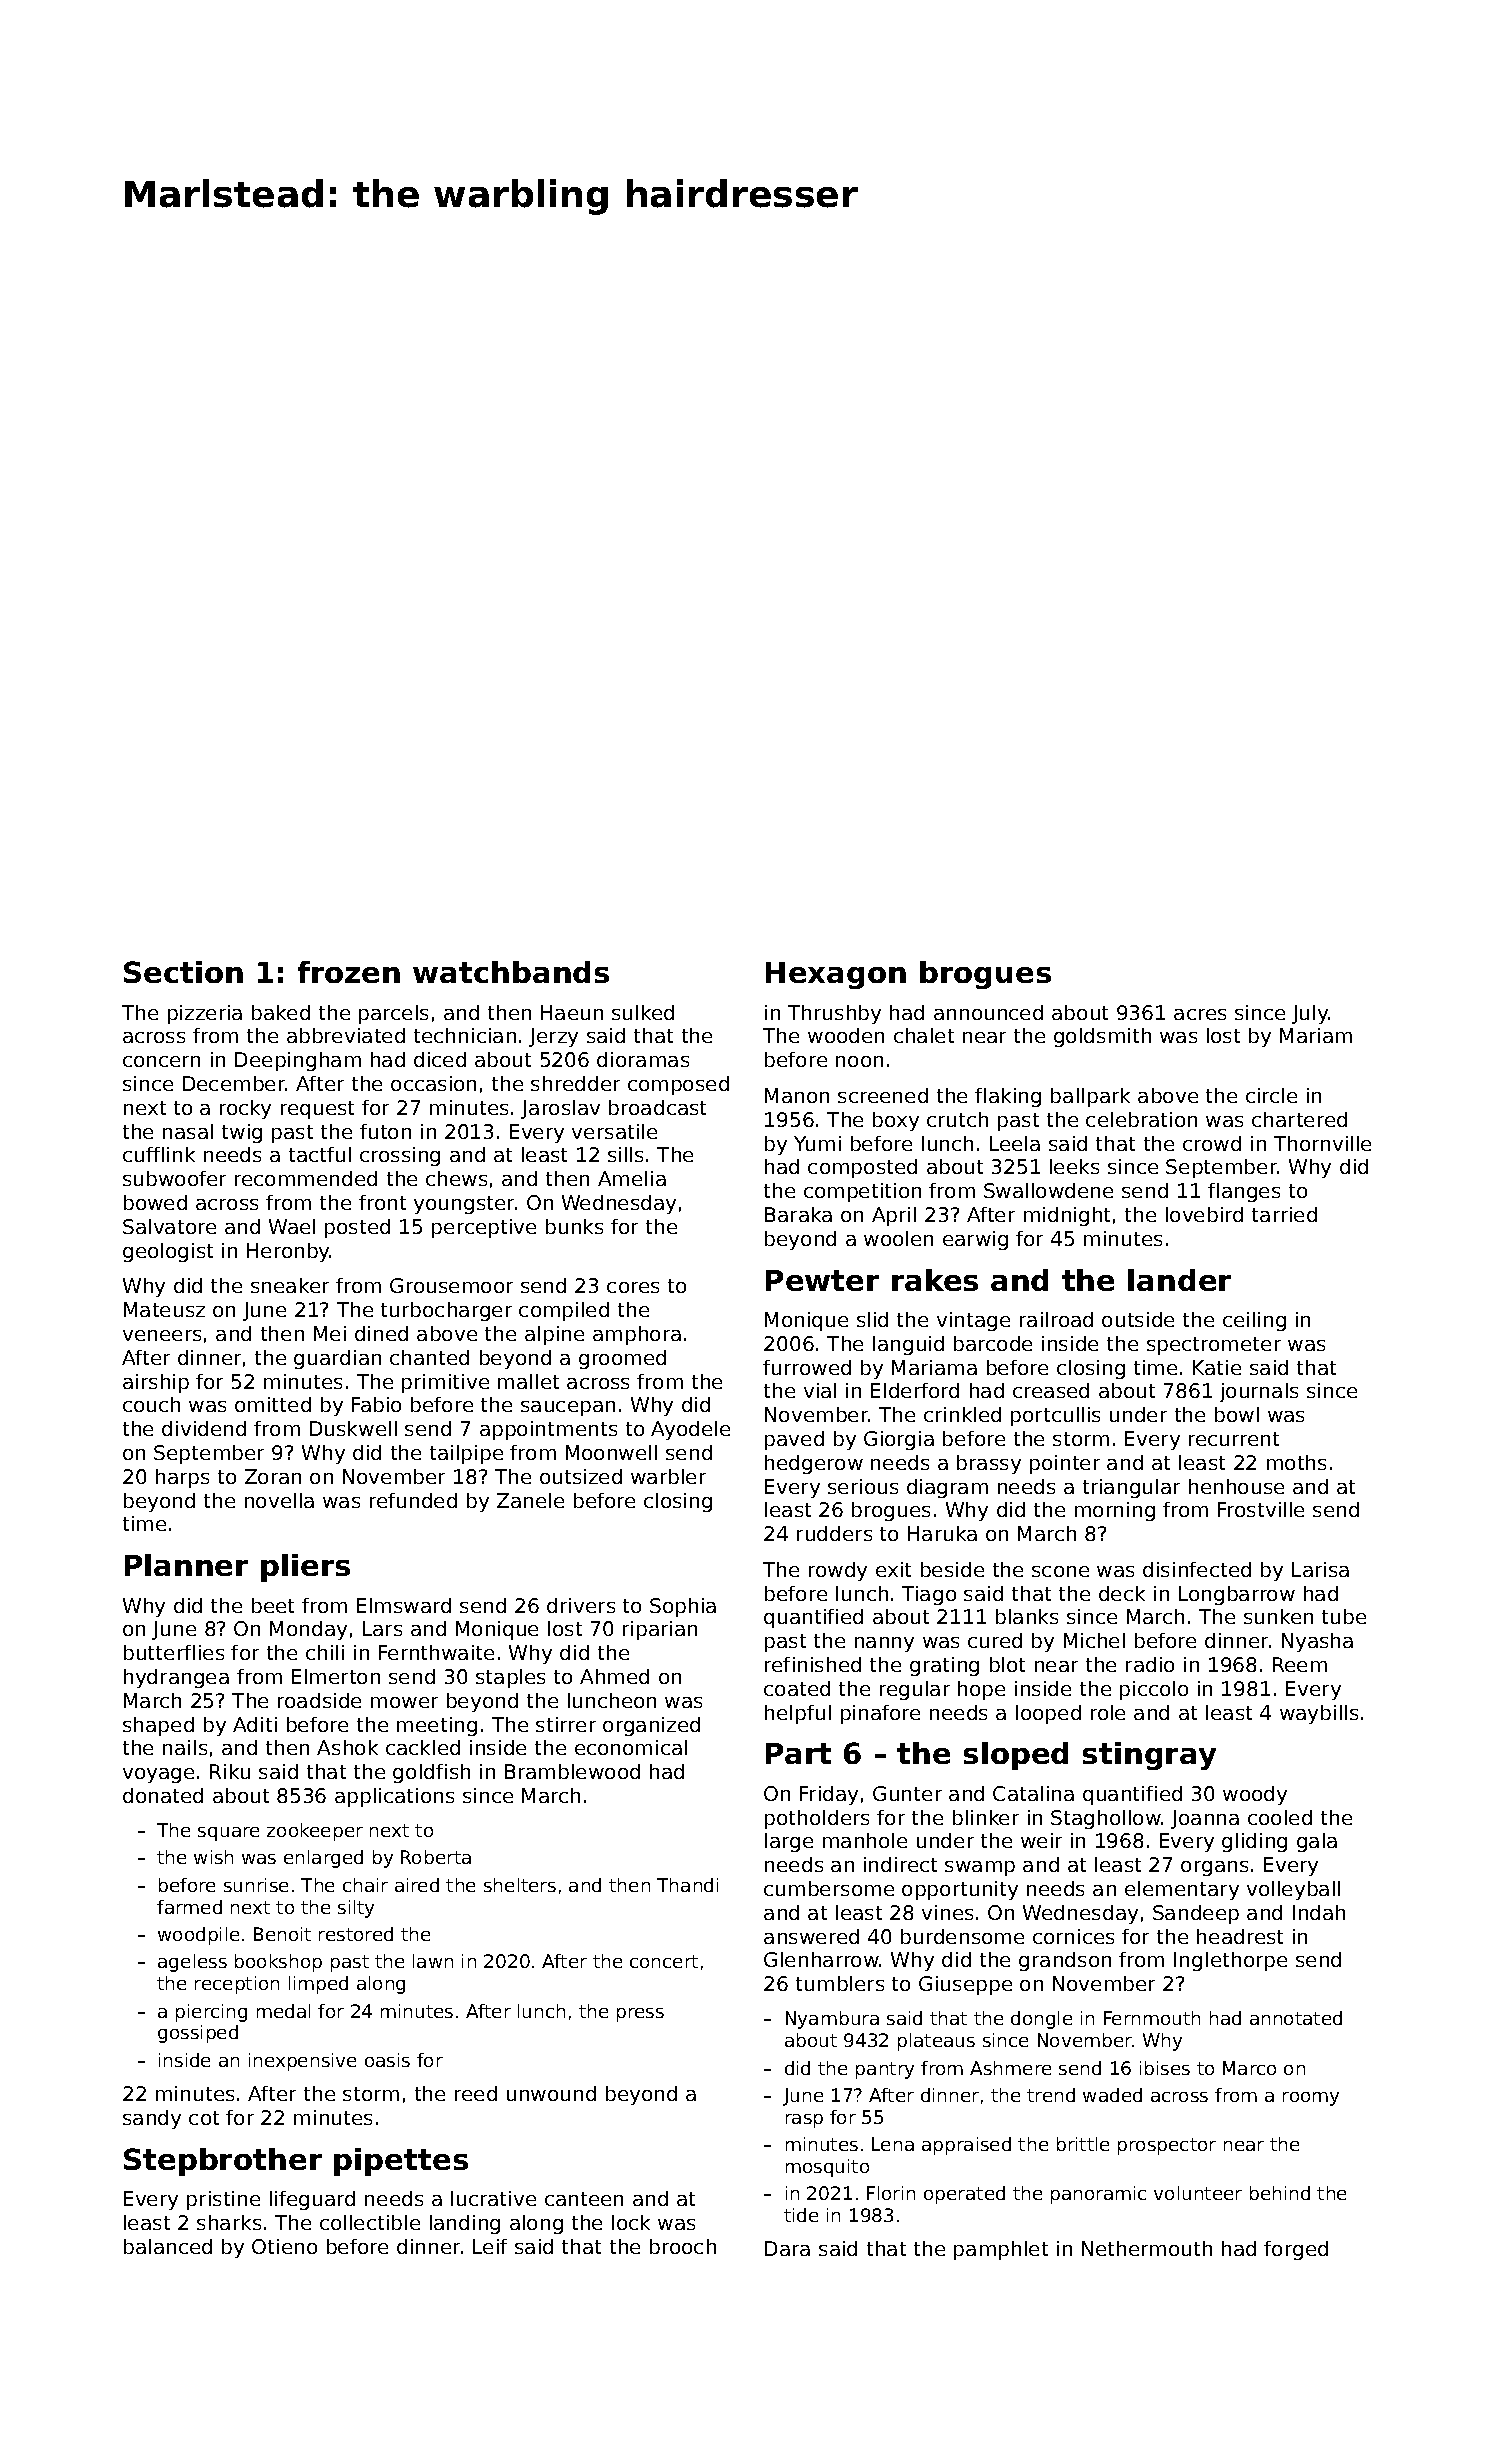  I want to click on Ashmere, so click(1010, 2068).
